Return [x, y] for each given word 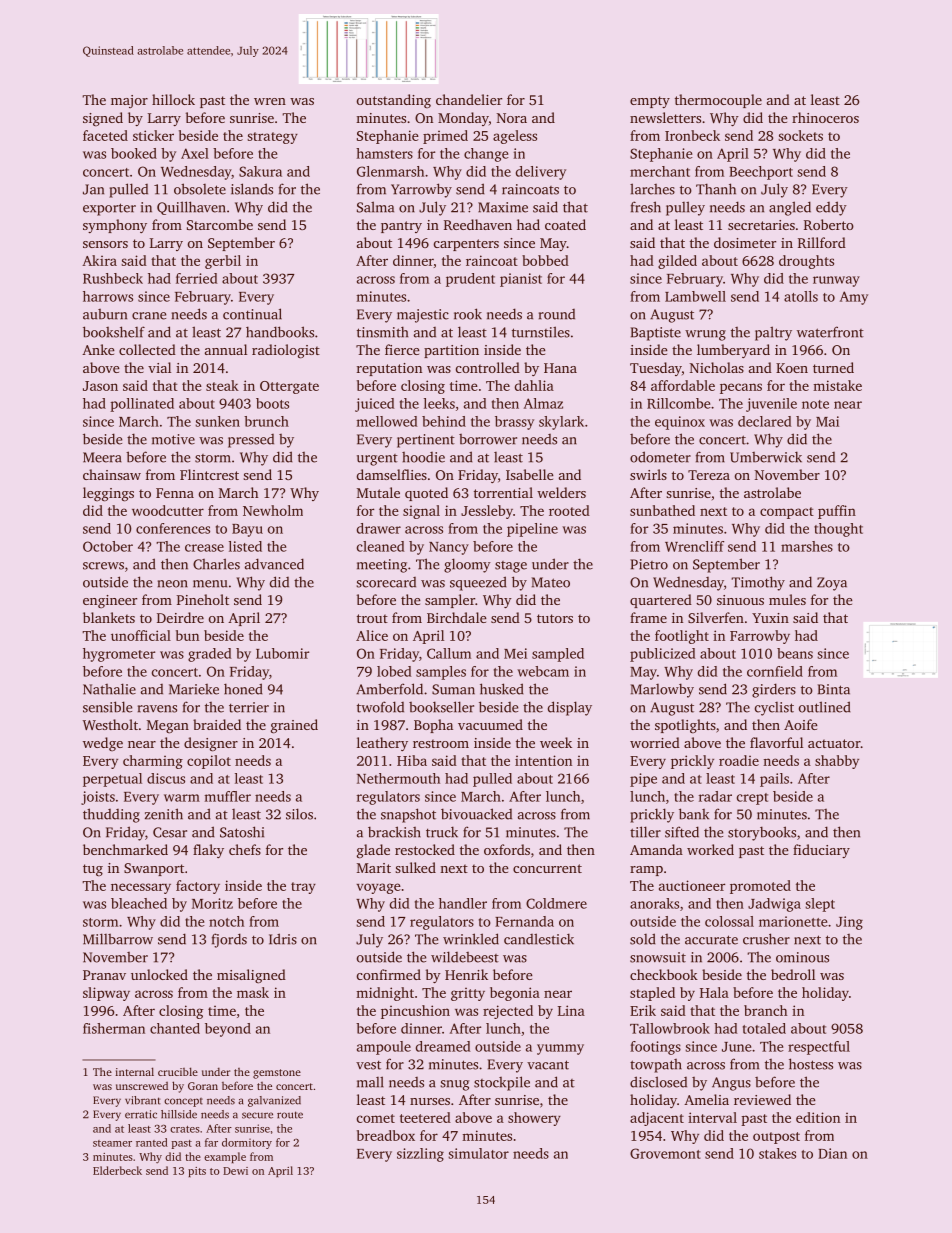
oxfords [507, 849]
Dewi [235, 1171]
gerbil [223, 262]
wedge [103, 744]
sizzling [420, 1155]
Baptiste [656, 334]
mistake [837, 385]
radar [715, 796]
